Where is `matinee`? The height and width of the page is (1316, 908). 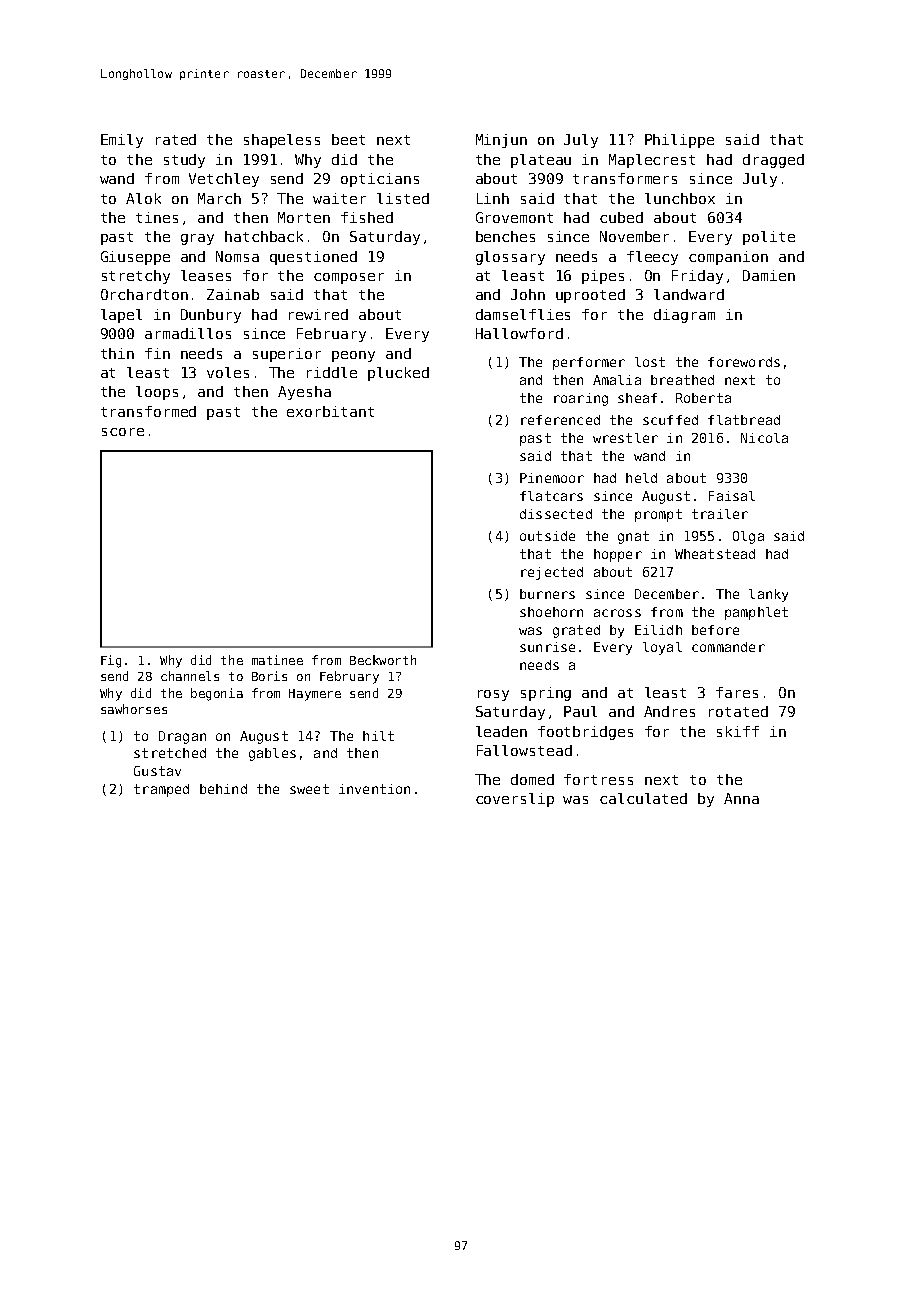 matinee is located at coordinates (277, 660).
